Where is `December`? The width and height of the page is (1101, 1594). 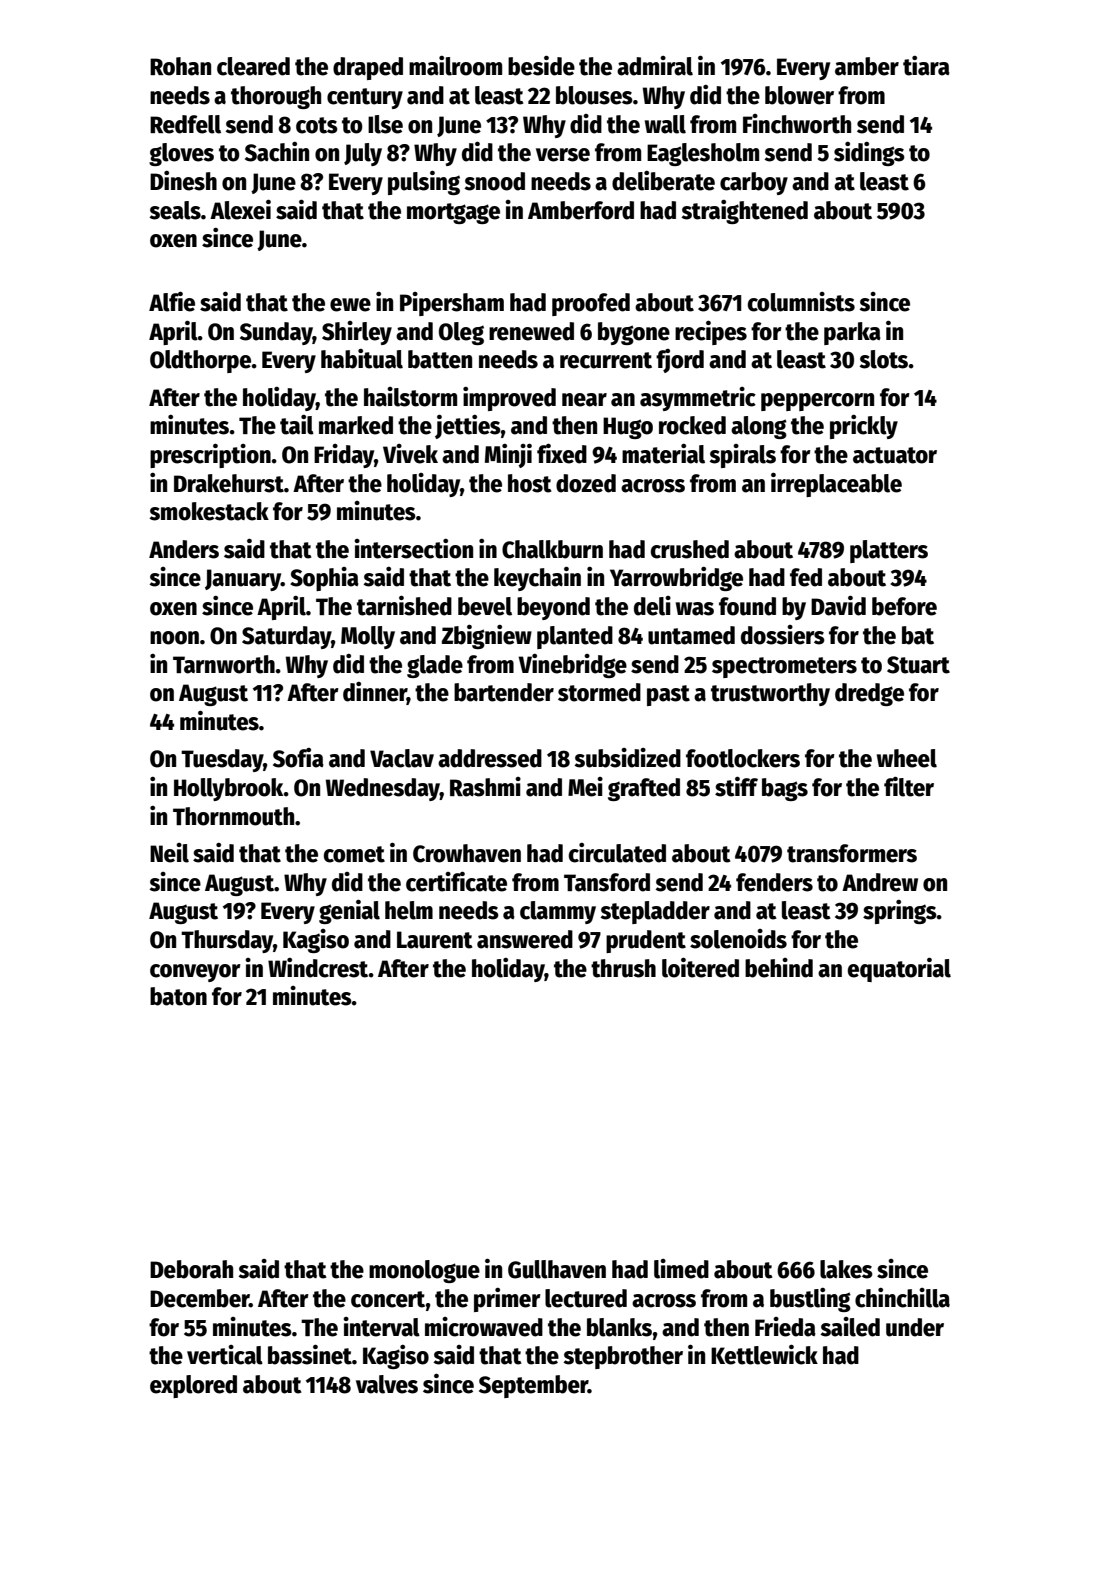
December is located at coordinates (199, 1298).
